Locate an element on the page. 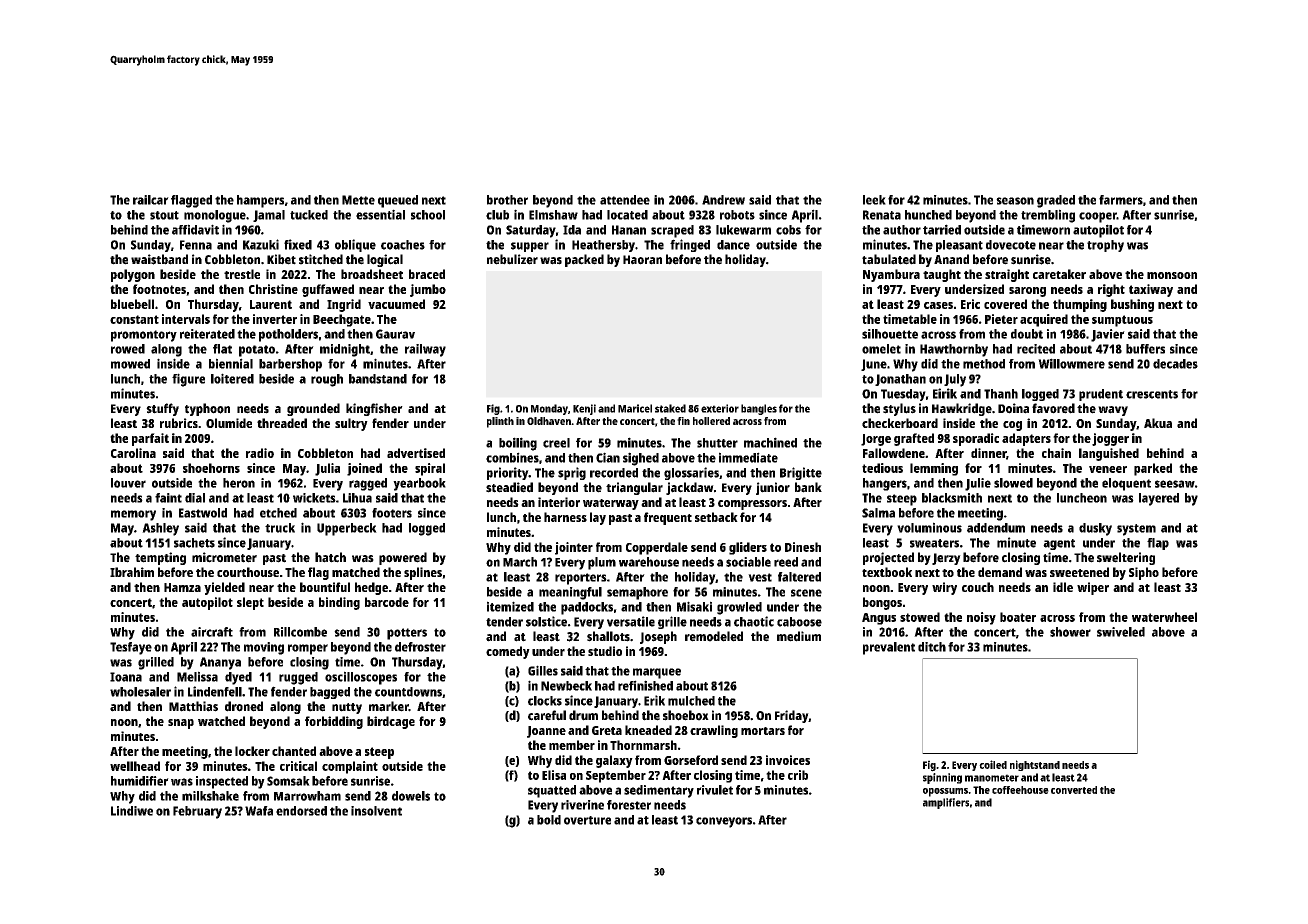 This page has height=924, width=1308. amplifiers is located at coordinates (946, 803).
